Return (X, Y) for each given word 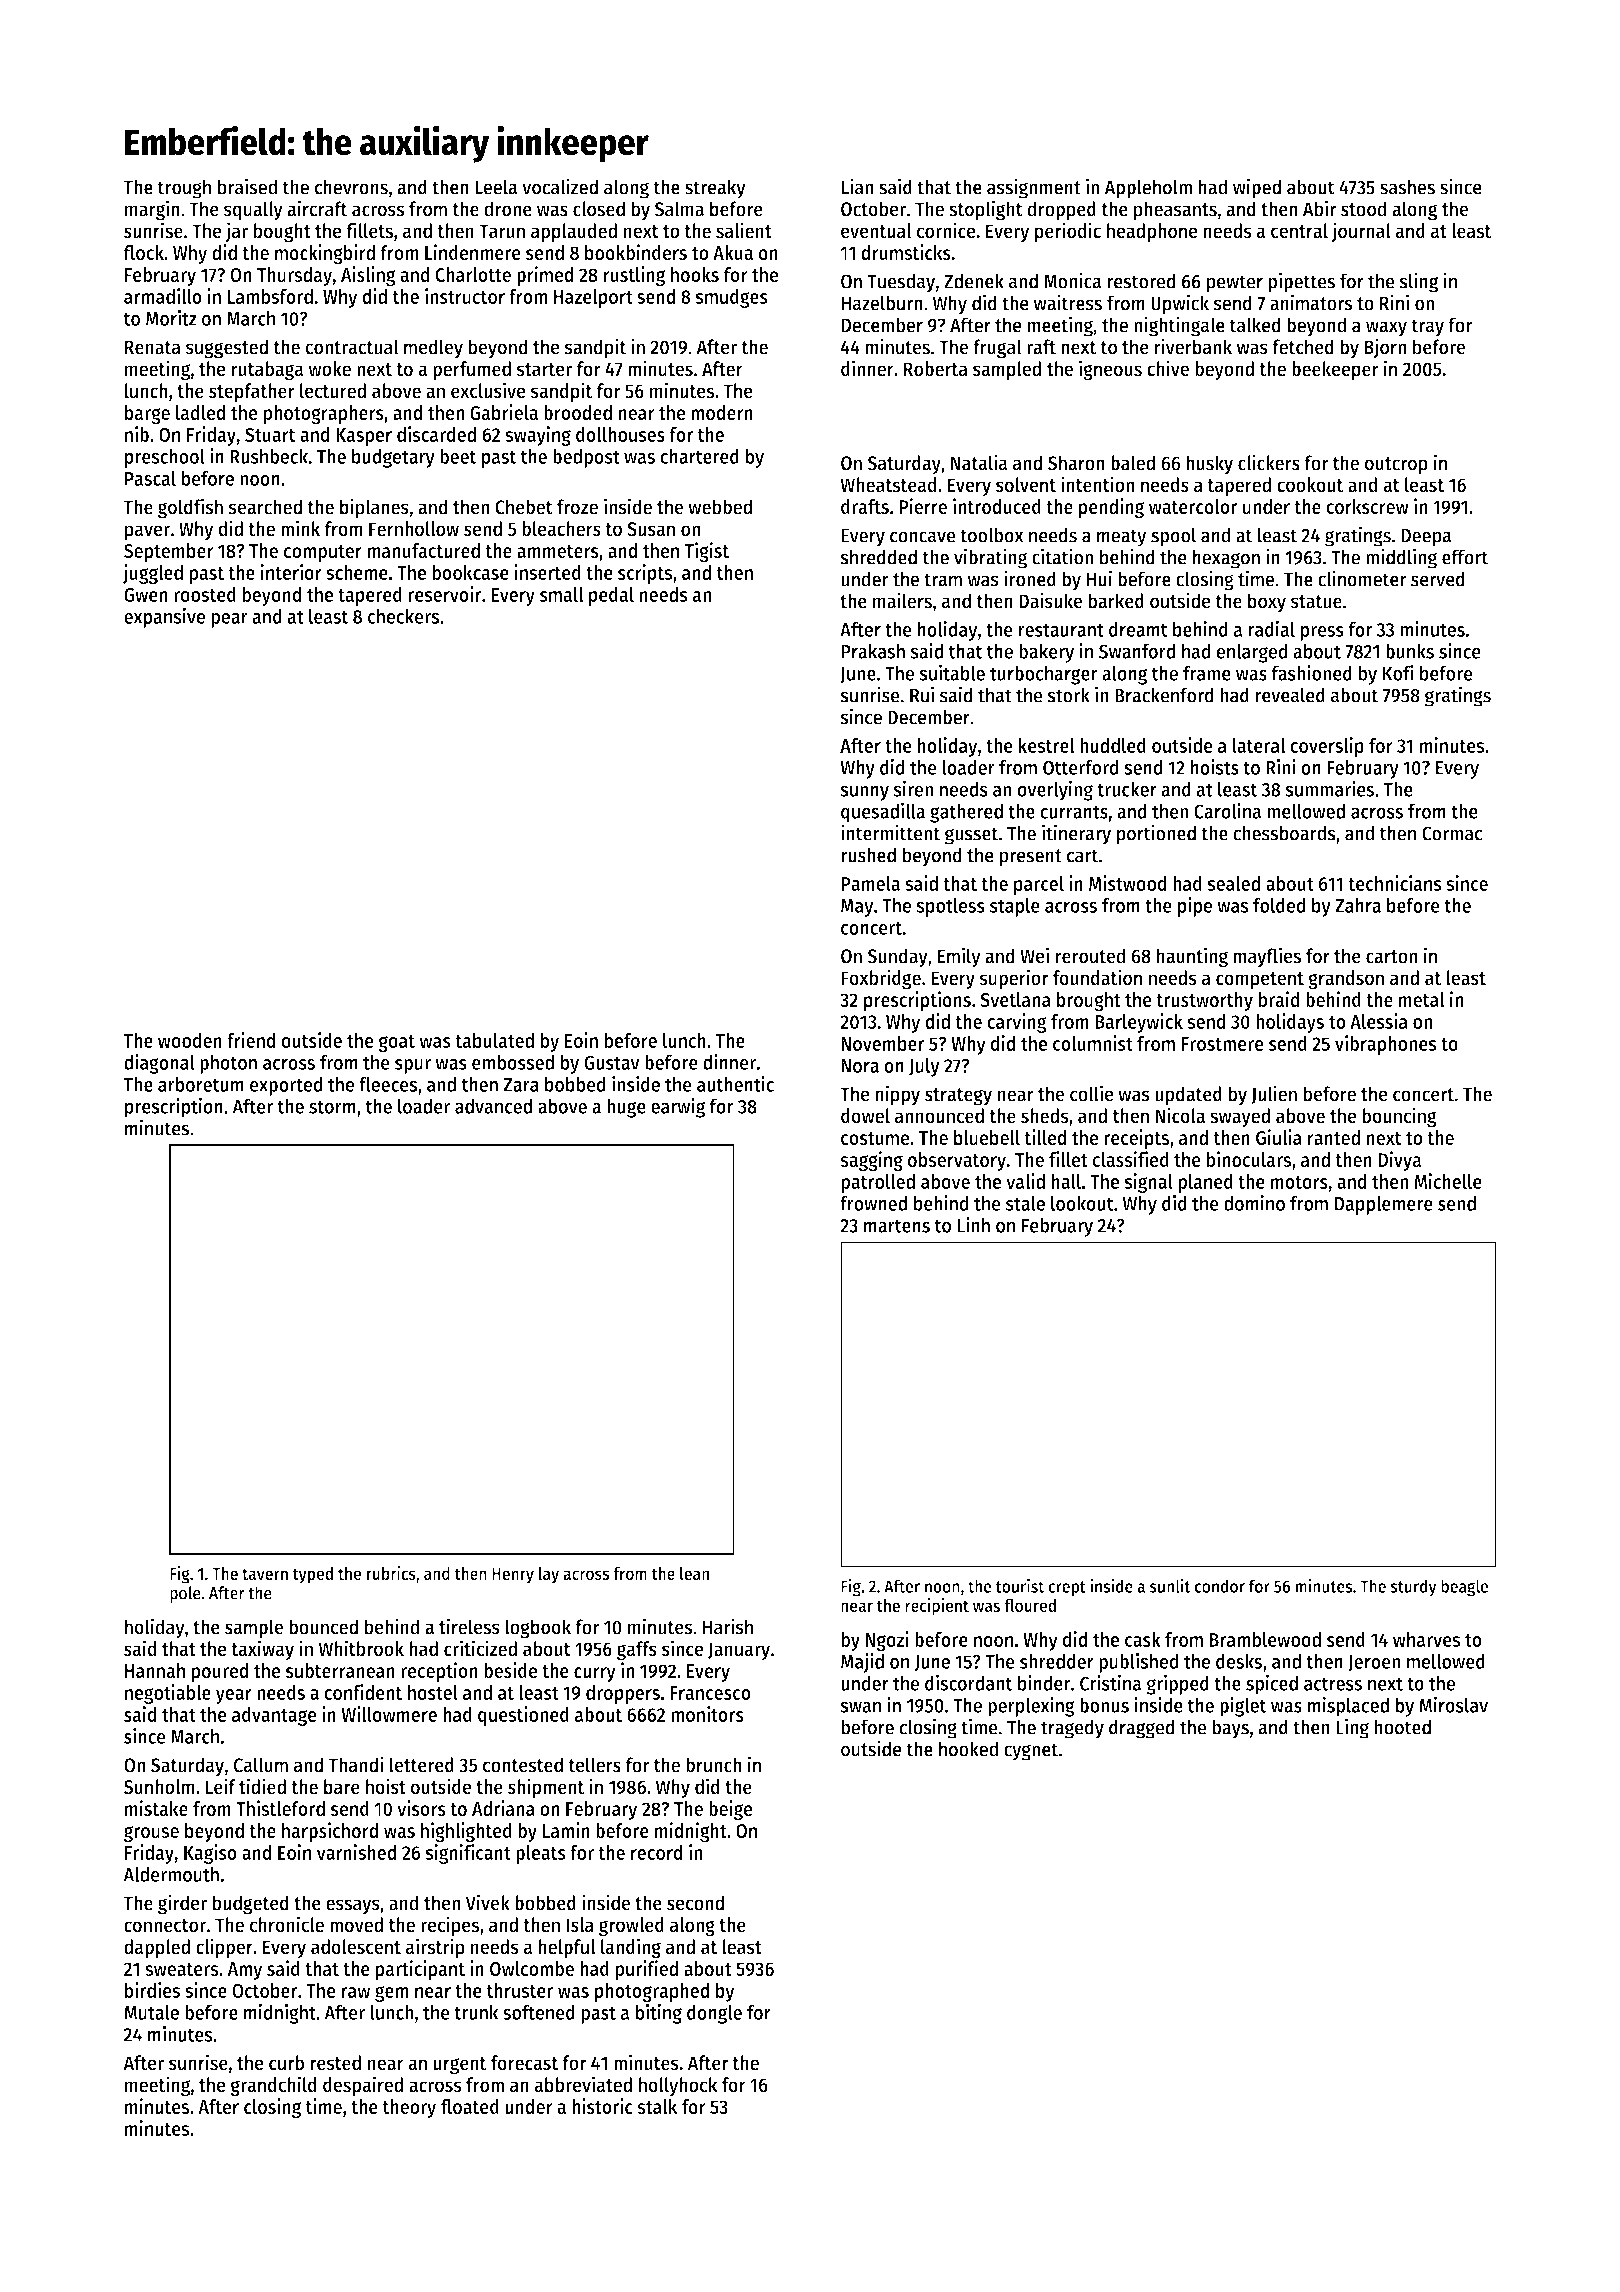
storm (332, 1107)
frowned (873, 1203)
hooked (968, 1749)
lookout (1082, 1203)
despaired (363, 2086)
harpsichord (330, 1832)
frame (1207, 673)
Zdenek (974, 281)
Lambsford (270, 296)
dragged (1142, 1729)
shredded (878, 557)
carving (1017, 1023)
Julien (1274, 1094)
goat (396, 1043)
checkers (403, 616)
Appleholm (1148, 189)
